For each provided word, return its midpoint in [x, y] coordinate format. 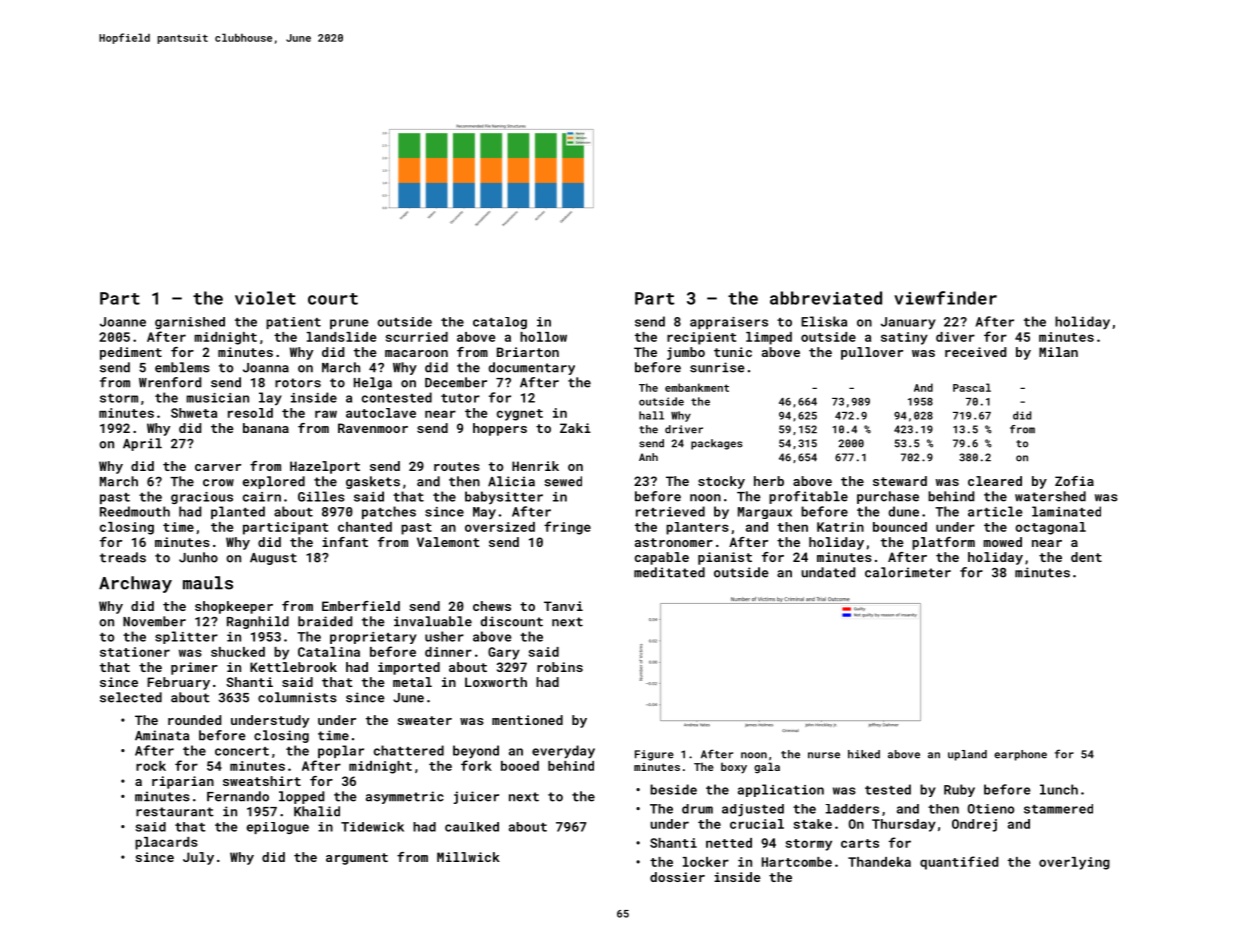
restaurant [175, 812]
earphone [1020, 755]
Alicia [511, 481]
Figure [654, 755]
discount [512, 621]
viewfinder [945, 298]
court [333, 299]
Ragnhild [258, 622]
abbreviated [826, 298]
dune [904, 511]
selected [131, 697]
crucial [757, 824]
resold [250, 413]
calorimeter [908, 572]
